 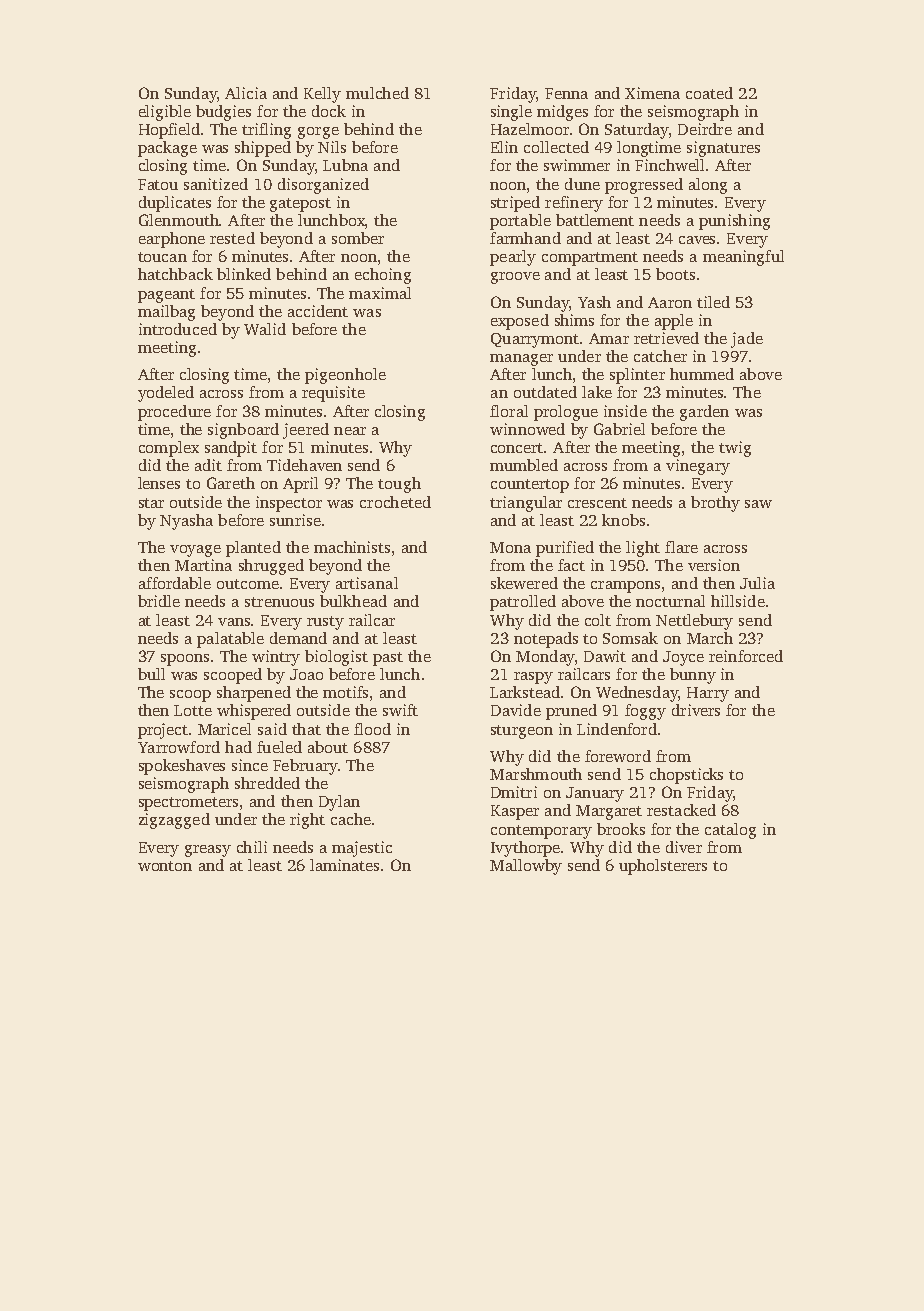 What do you see at coordinates (686, 776) in the screenshot?
I see `chopsticks` at bounding box center [686, 776].
